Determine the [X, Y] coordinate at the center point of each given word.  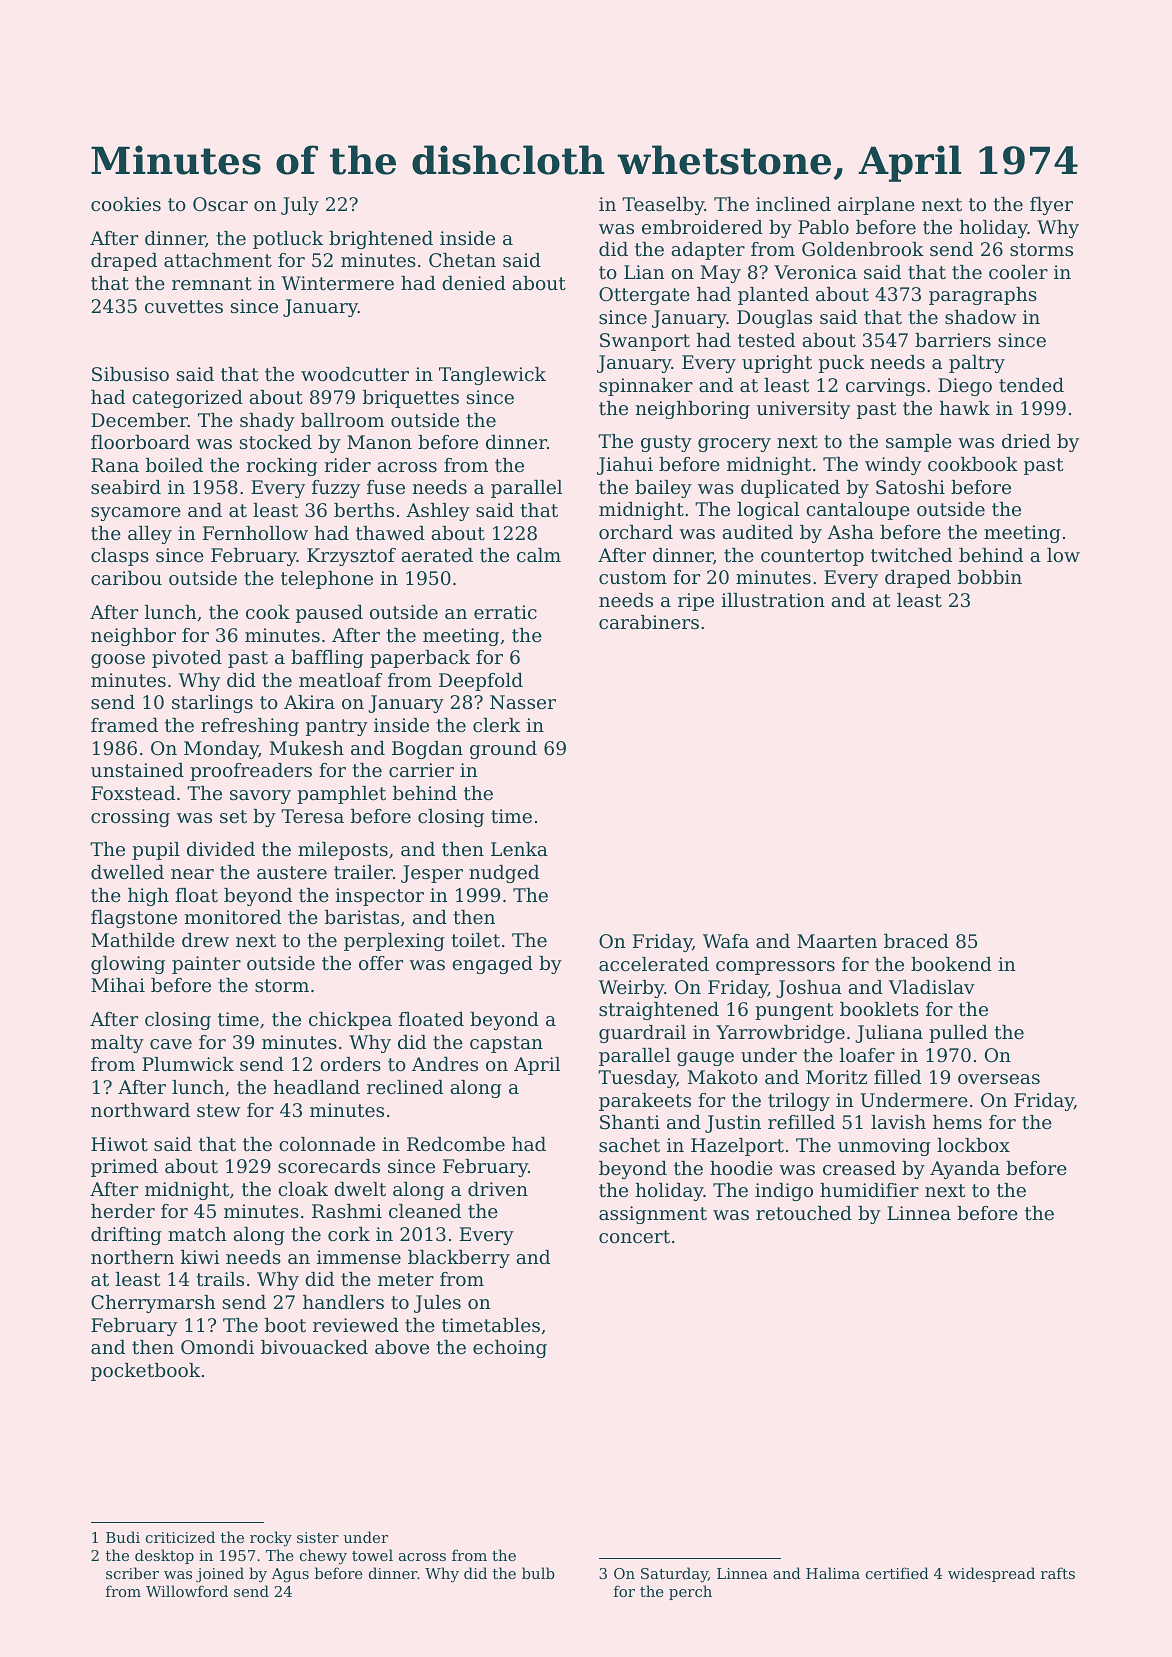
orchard [636, 532]
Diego [965, 387]
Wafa [726, 941]
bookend [951, 964]
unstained [137, 770]
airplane [876, 206]
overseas [999, 1079]
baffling [327, 659]
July [300, 206]
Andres [445, 1064]
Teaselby [663, 206]
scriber [132, 1573]
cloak [303, 1189]
